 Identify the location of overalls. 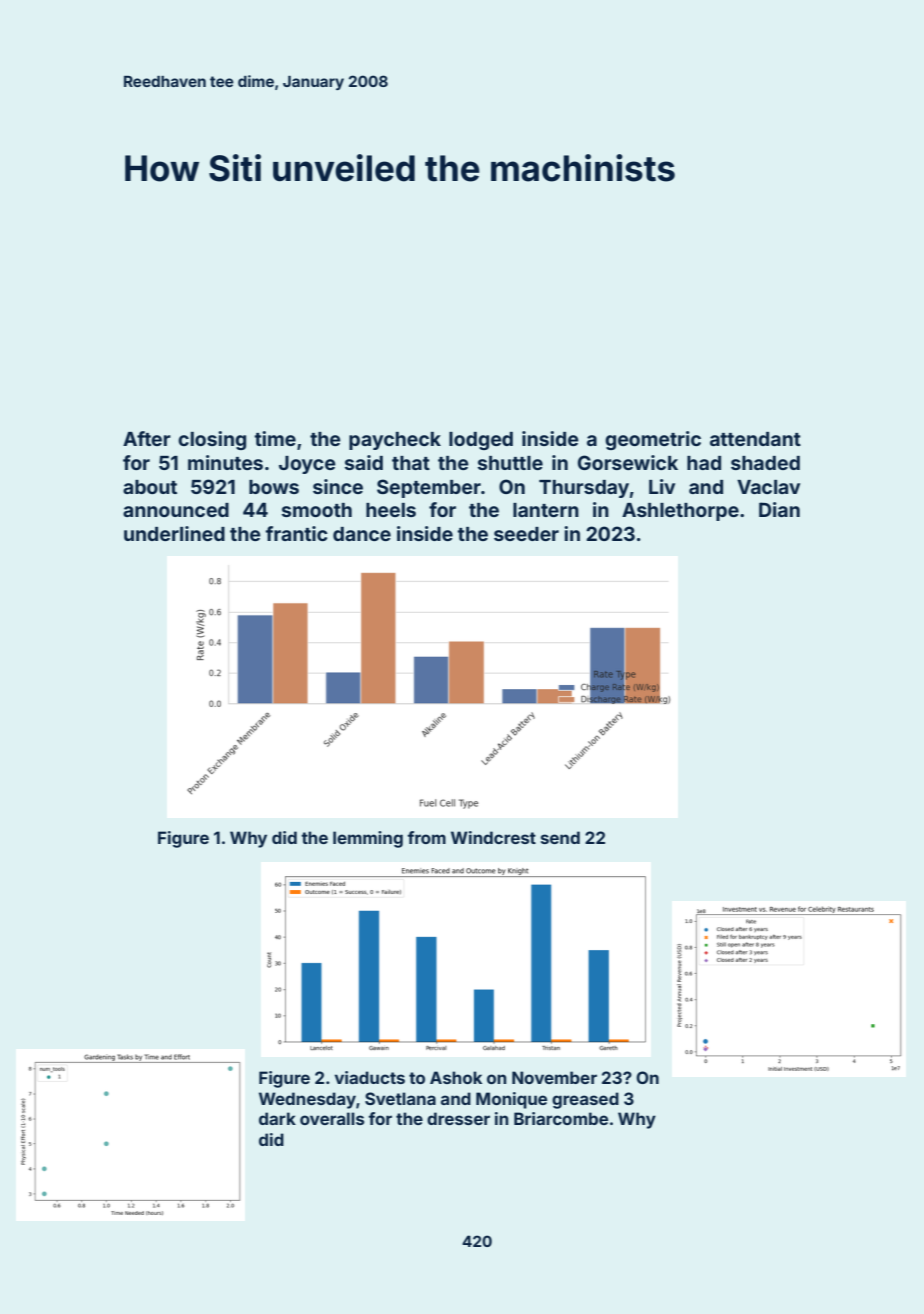
(332, 1118).
